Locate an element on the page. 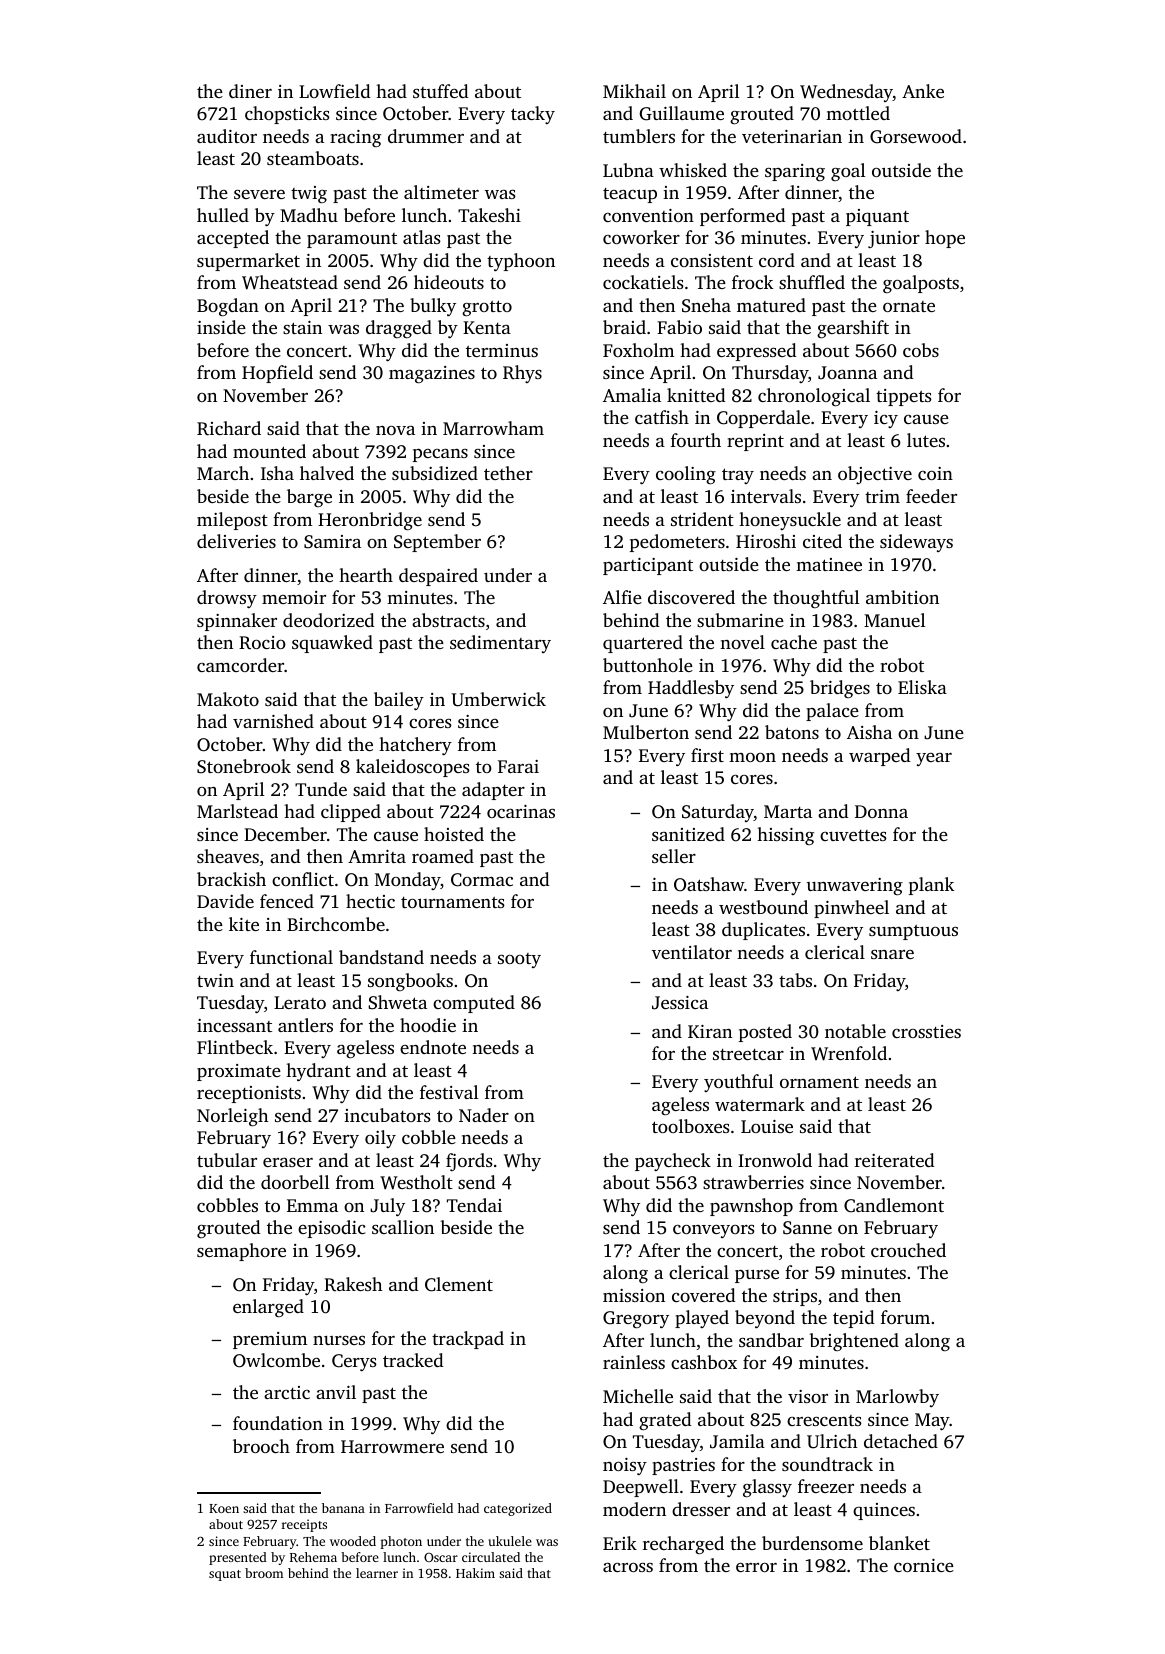 This document has height=1654, width=1165. stuffed is located at coordinates (440, 91).
